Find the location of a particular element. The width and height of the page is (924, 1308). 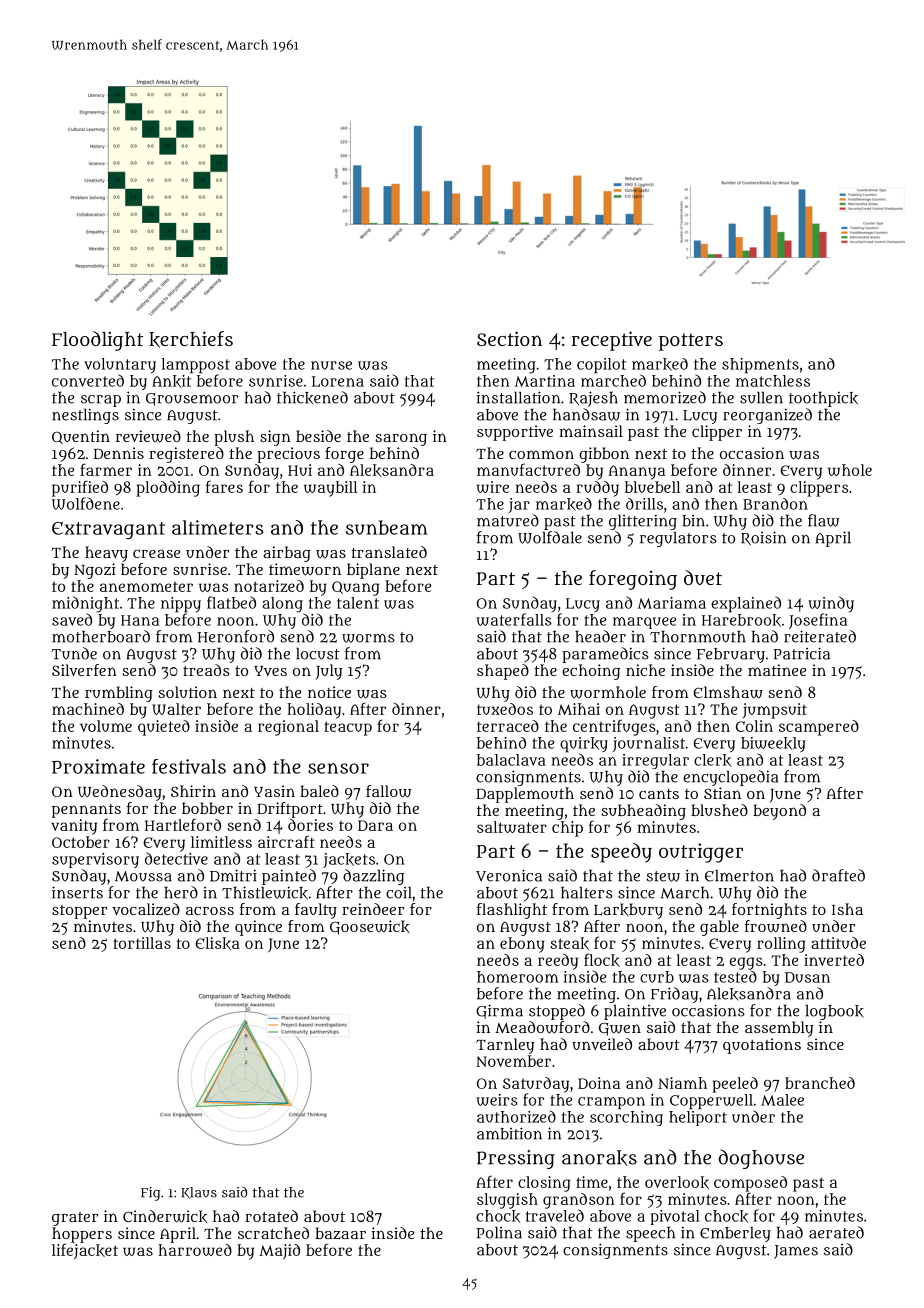

wire is located at coordinates (493, 487).
